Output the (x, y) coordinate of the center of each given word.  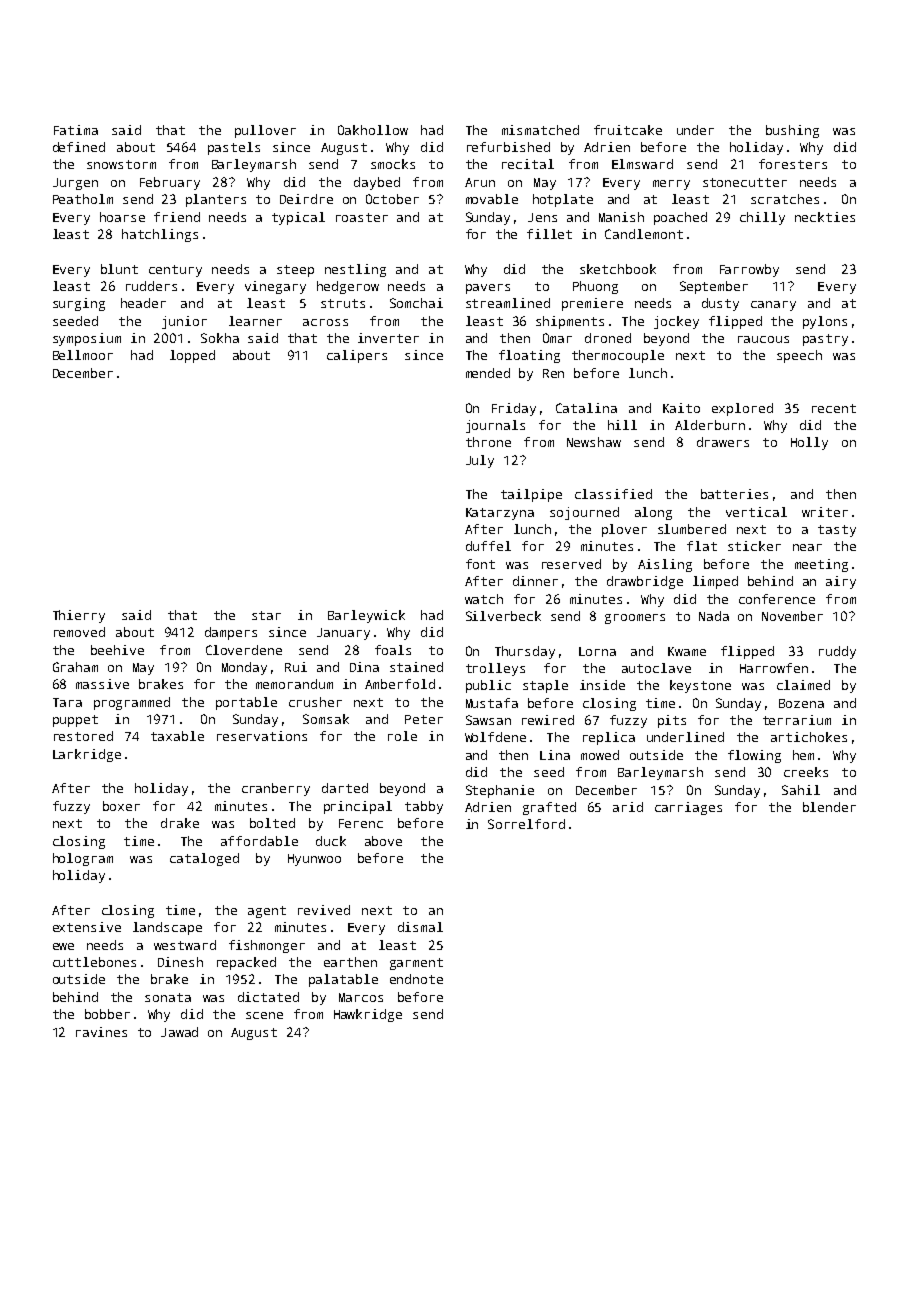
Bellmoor (83, 355)
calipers (357, 356)
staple (545, 686)
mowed (600, 755)
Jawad (179, 1032)
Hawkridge (368, 1015)
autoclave (656, 668)
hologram (83, 859)
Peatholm (83, 199)
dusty (720, 304)
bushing (792, 131)
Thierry (79, 616)
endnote (416, 979)
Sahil (801, 790)
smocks (393, 164)
